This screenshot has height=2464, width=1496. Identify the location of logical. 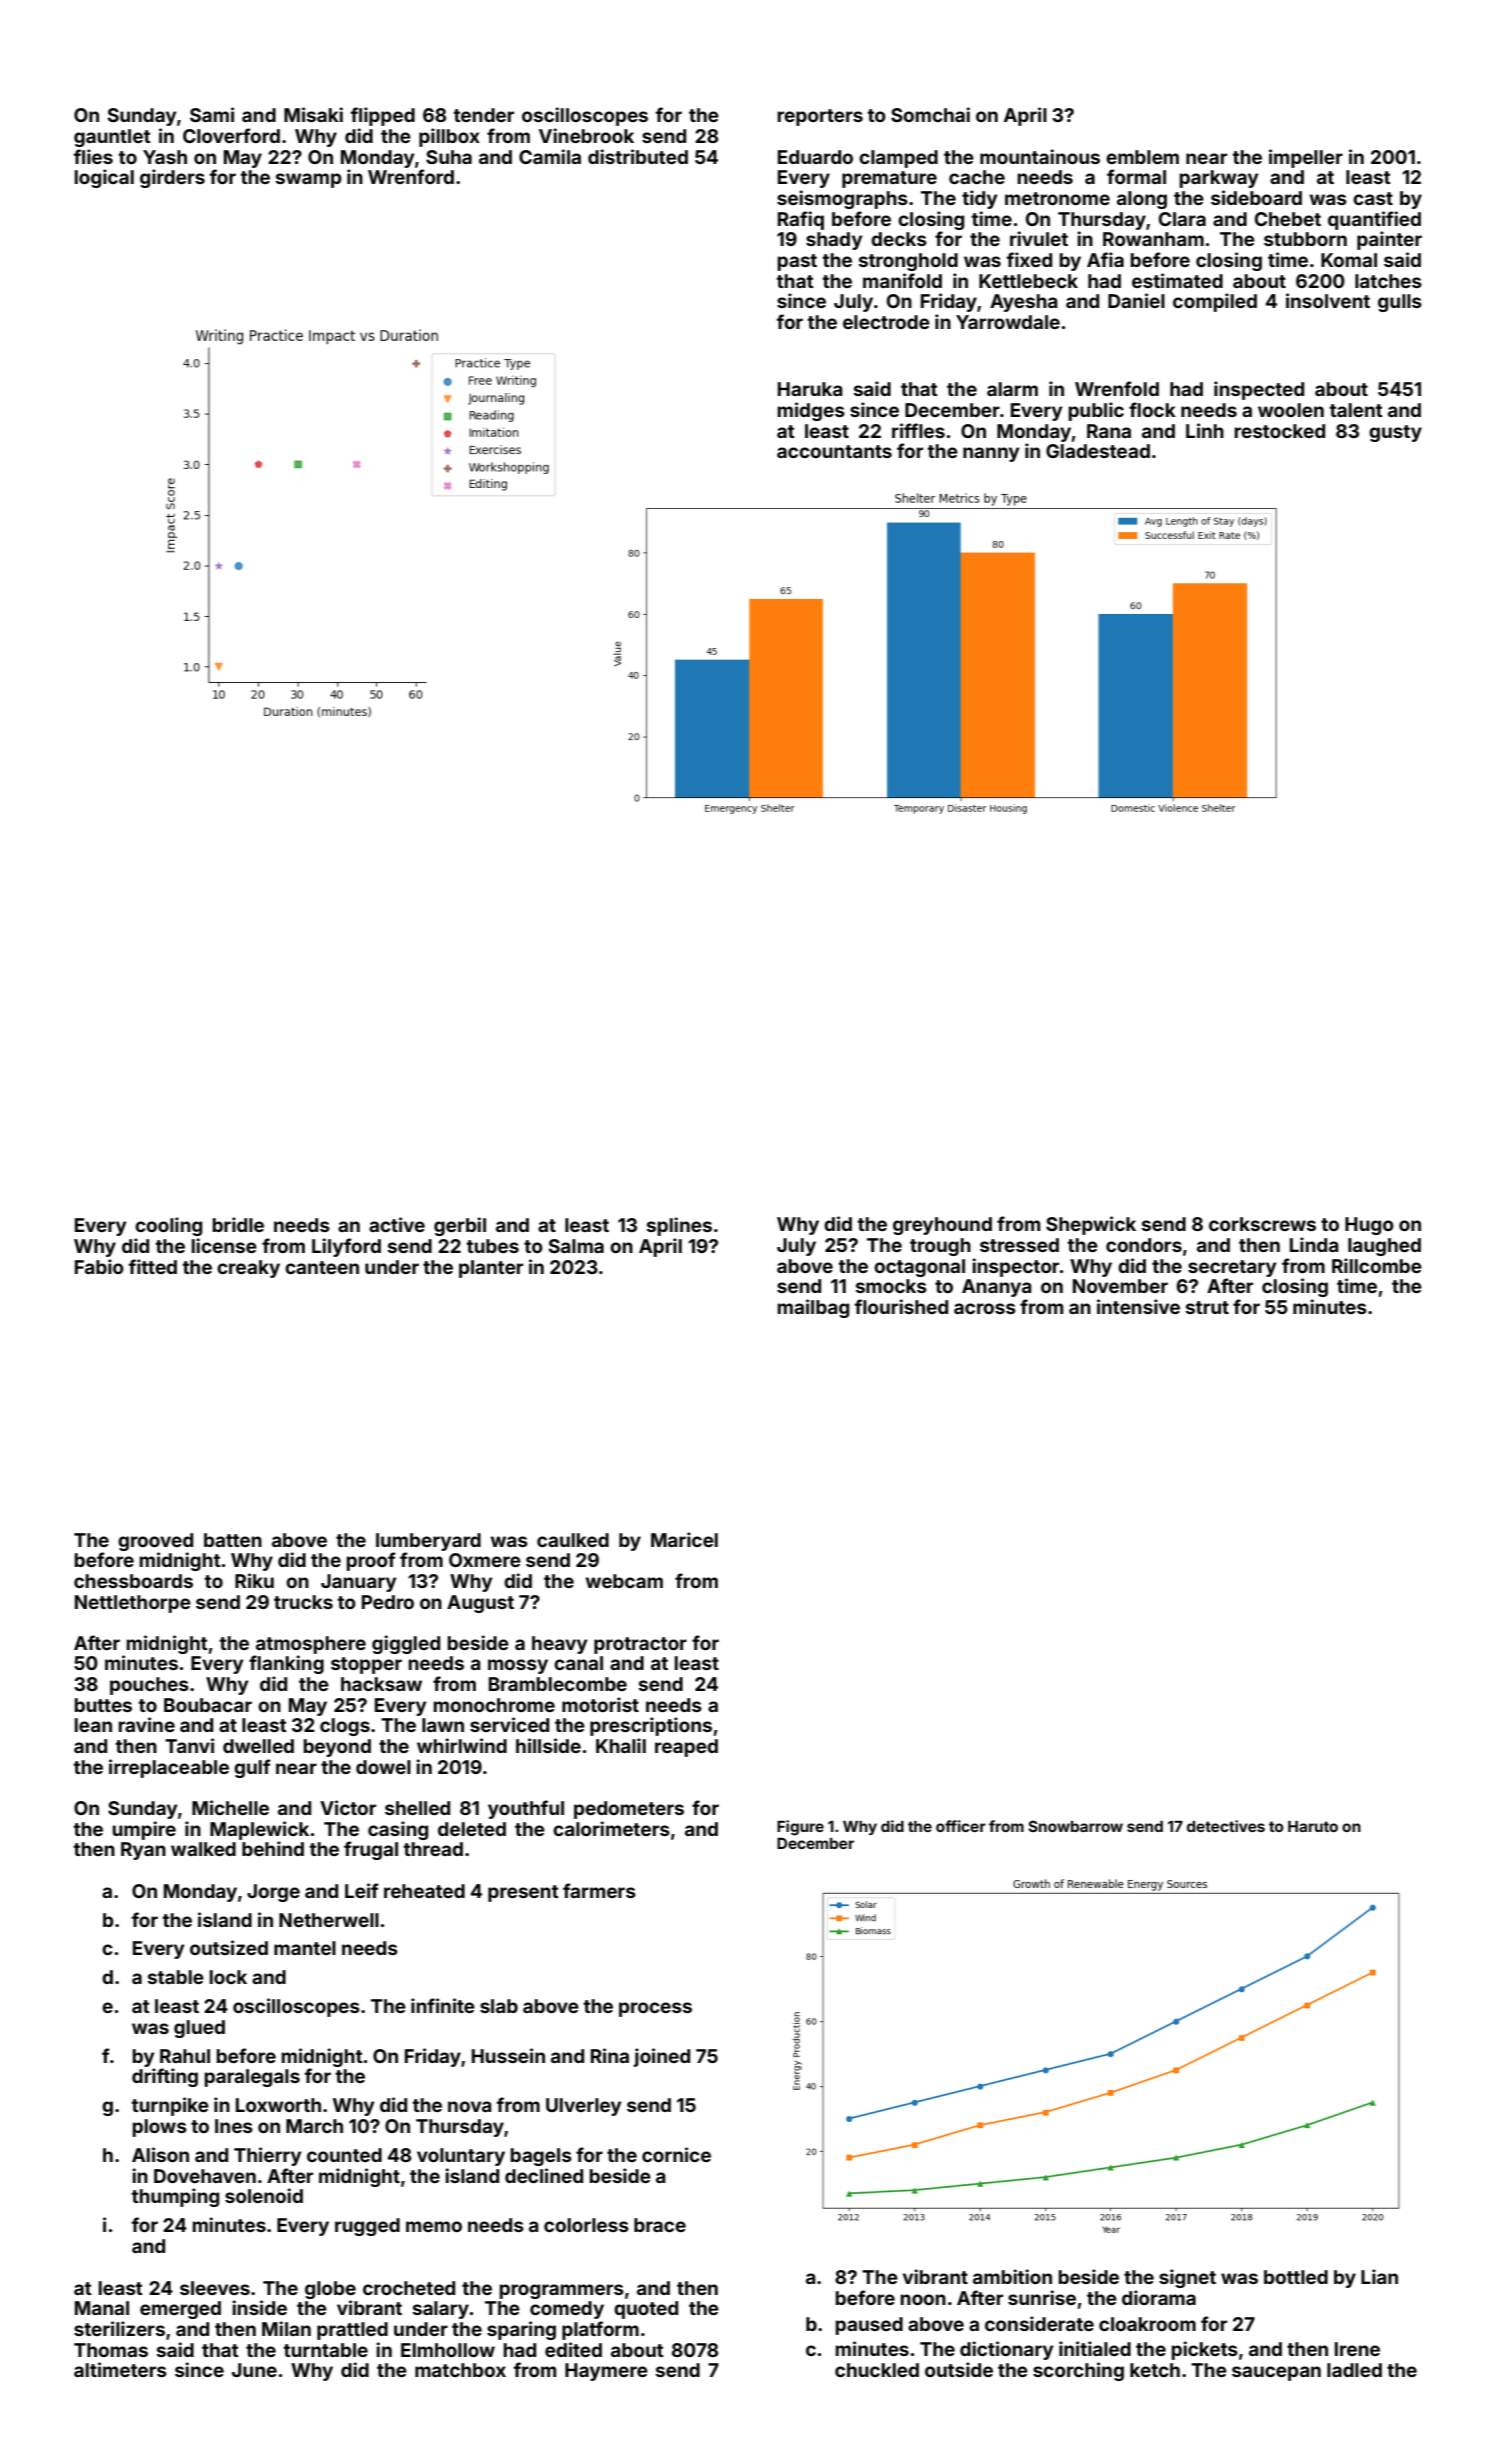
(104, 178).
